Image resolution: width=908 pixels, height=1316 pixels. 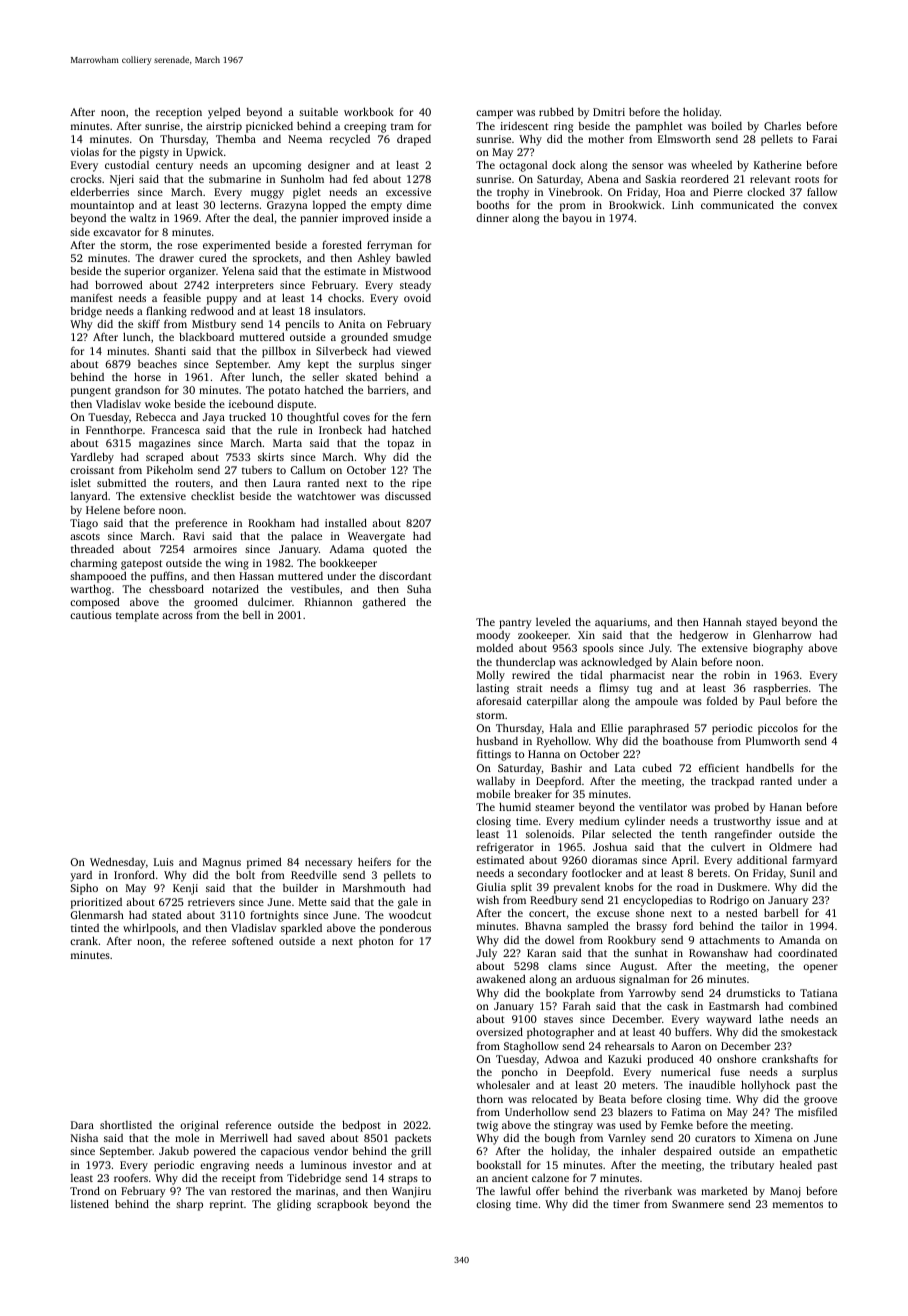 What do you see at coordinates (553, 621) in the page?
I see `leveled` at bounding box center [553, 621].
